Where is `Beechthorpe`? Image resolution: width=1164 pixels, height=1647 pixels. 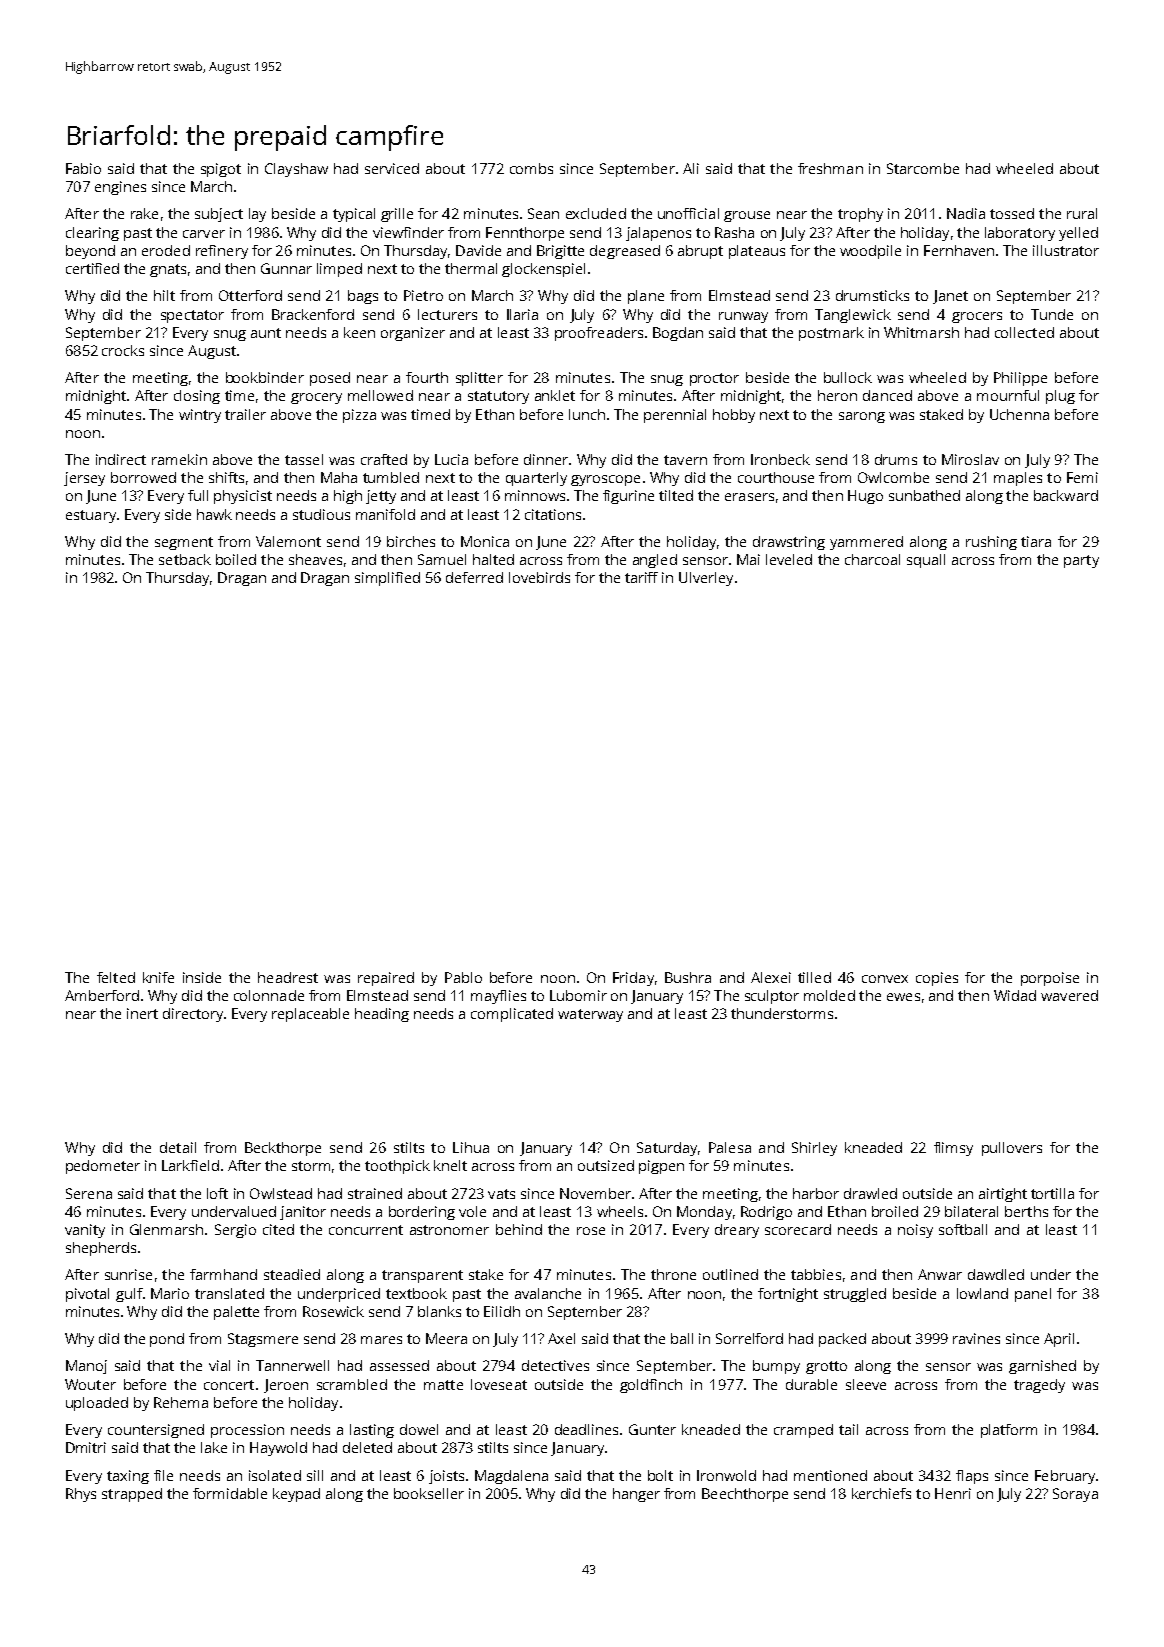 Beechthorpe is located at coordinates (745, 1495).
